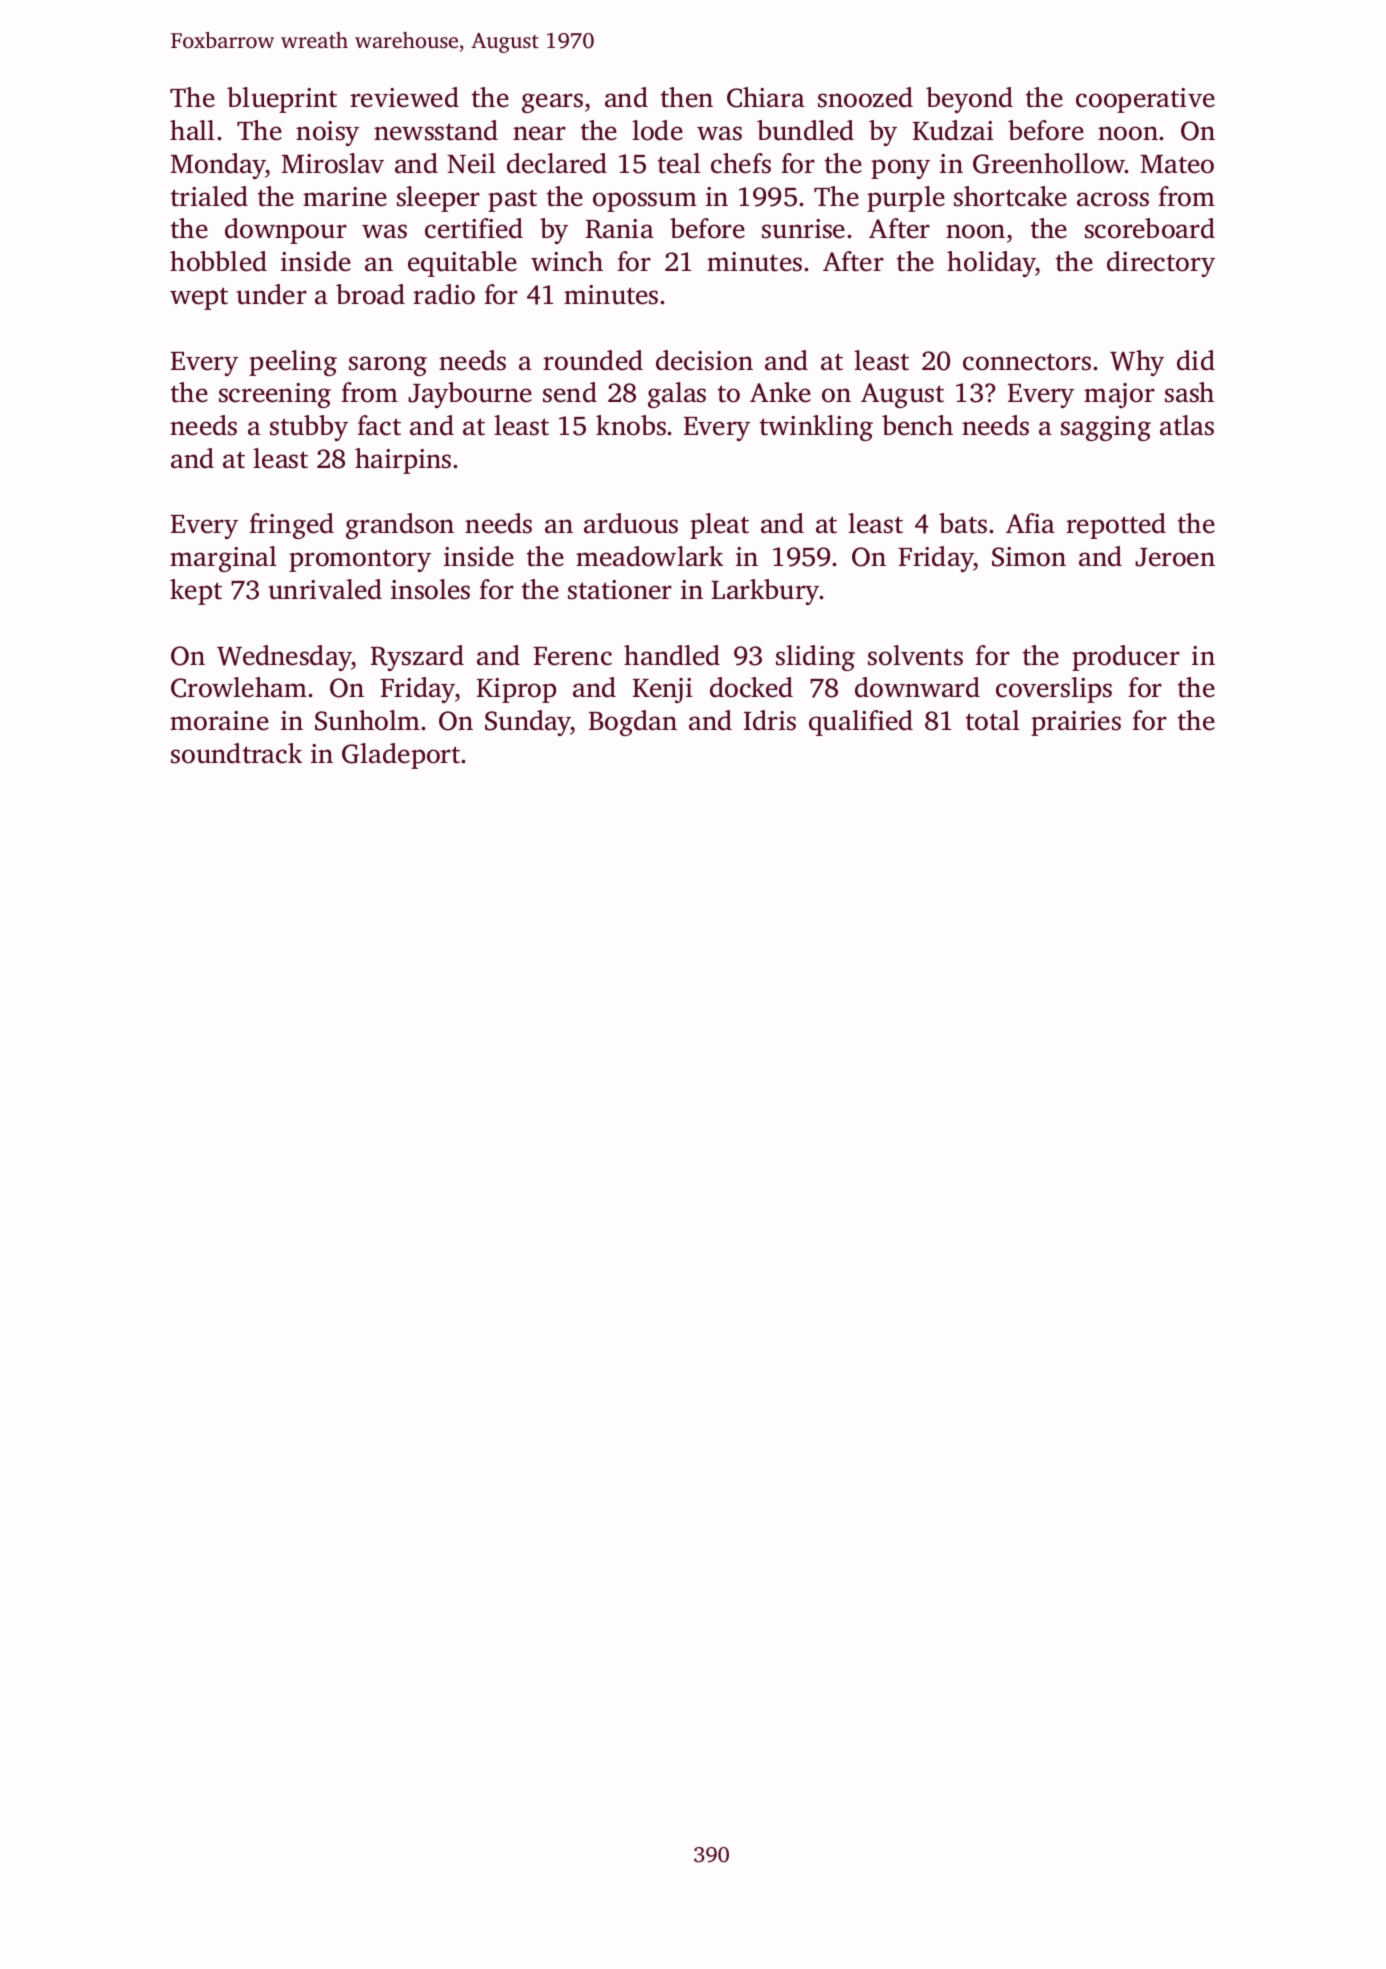  Describe the element at coordinates (649, 556) in the image. I see `meadowlark` at that location.
